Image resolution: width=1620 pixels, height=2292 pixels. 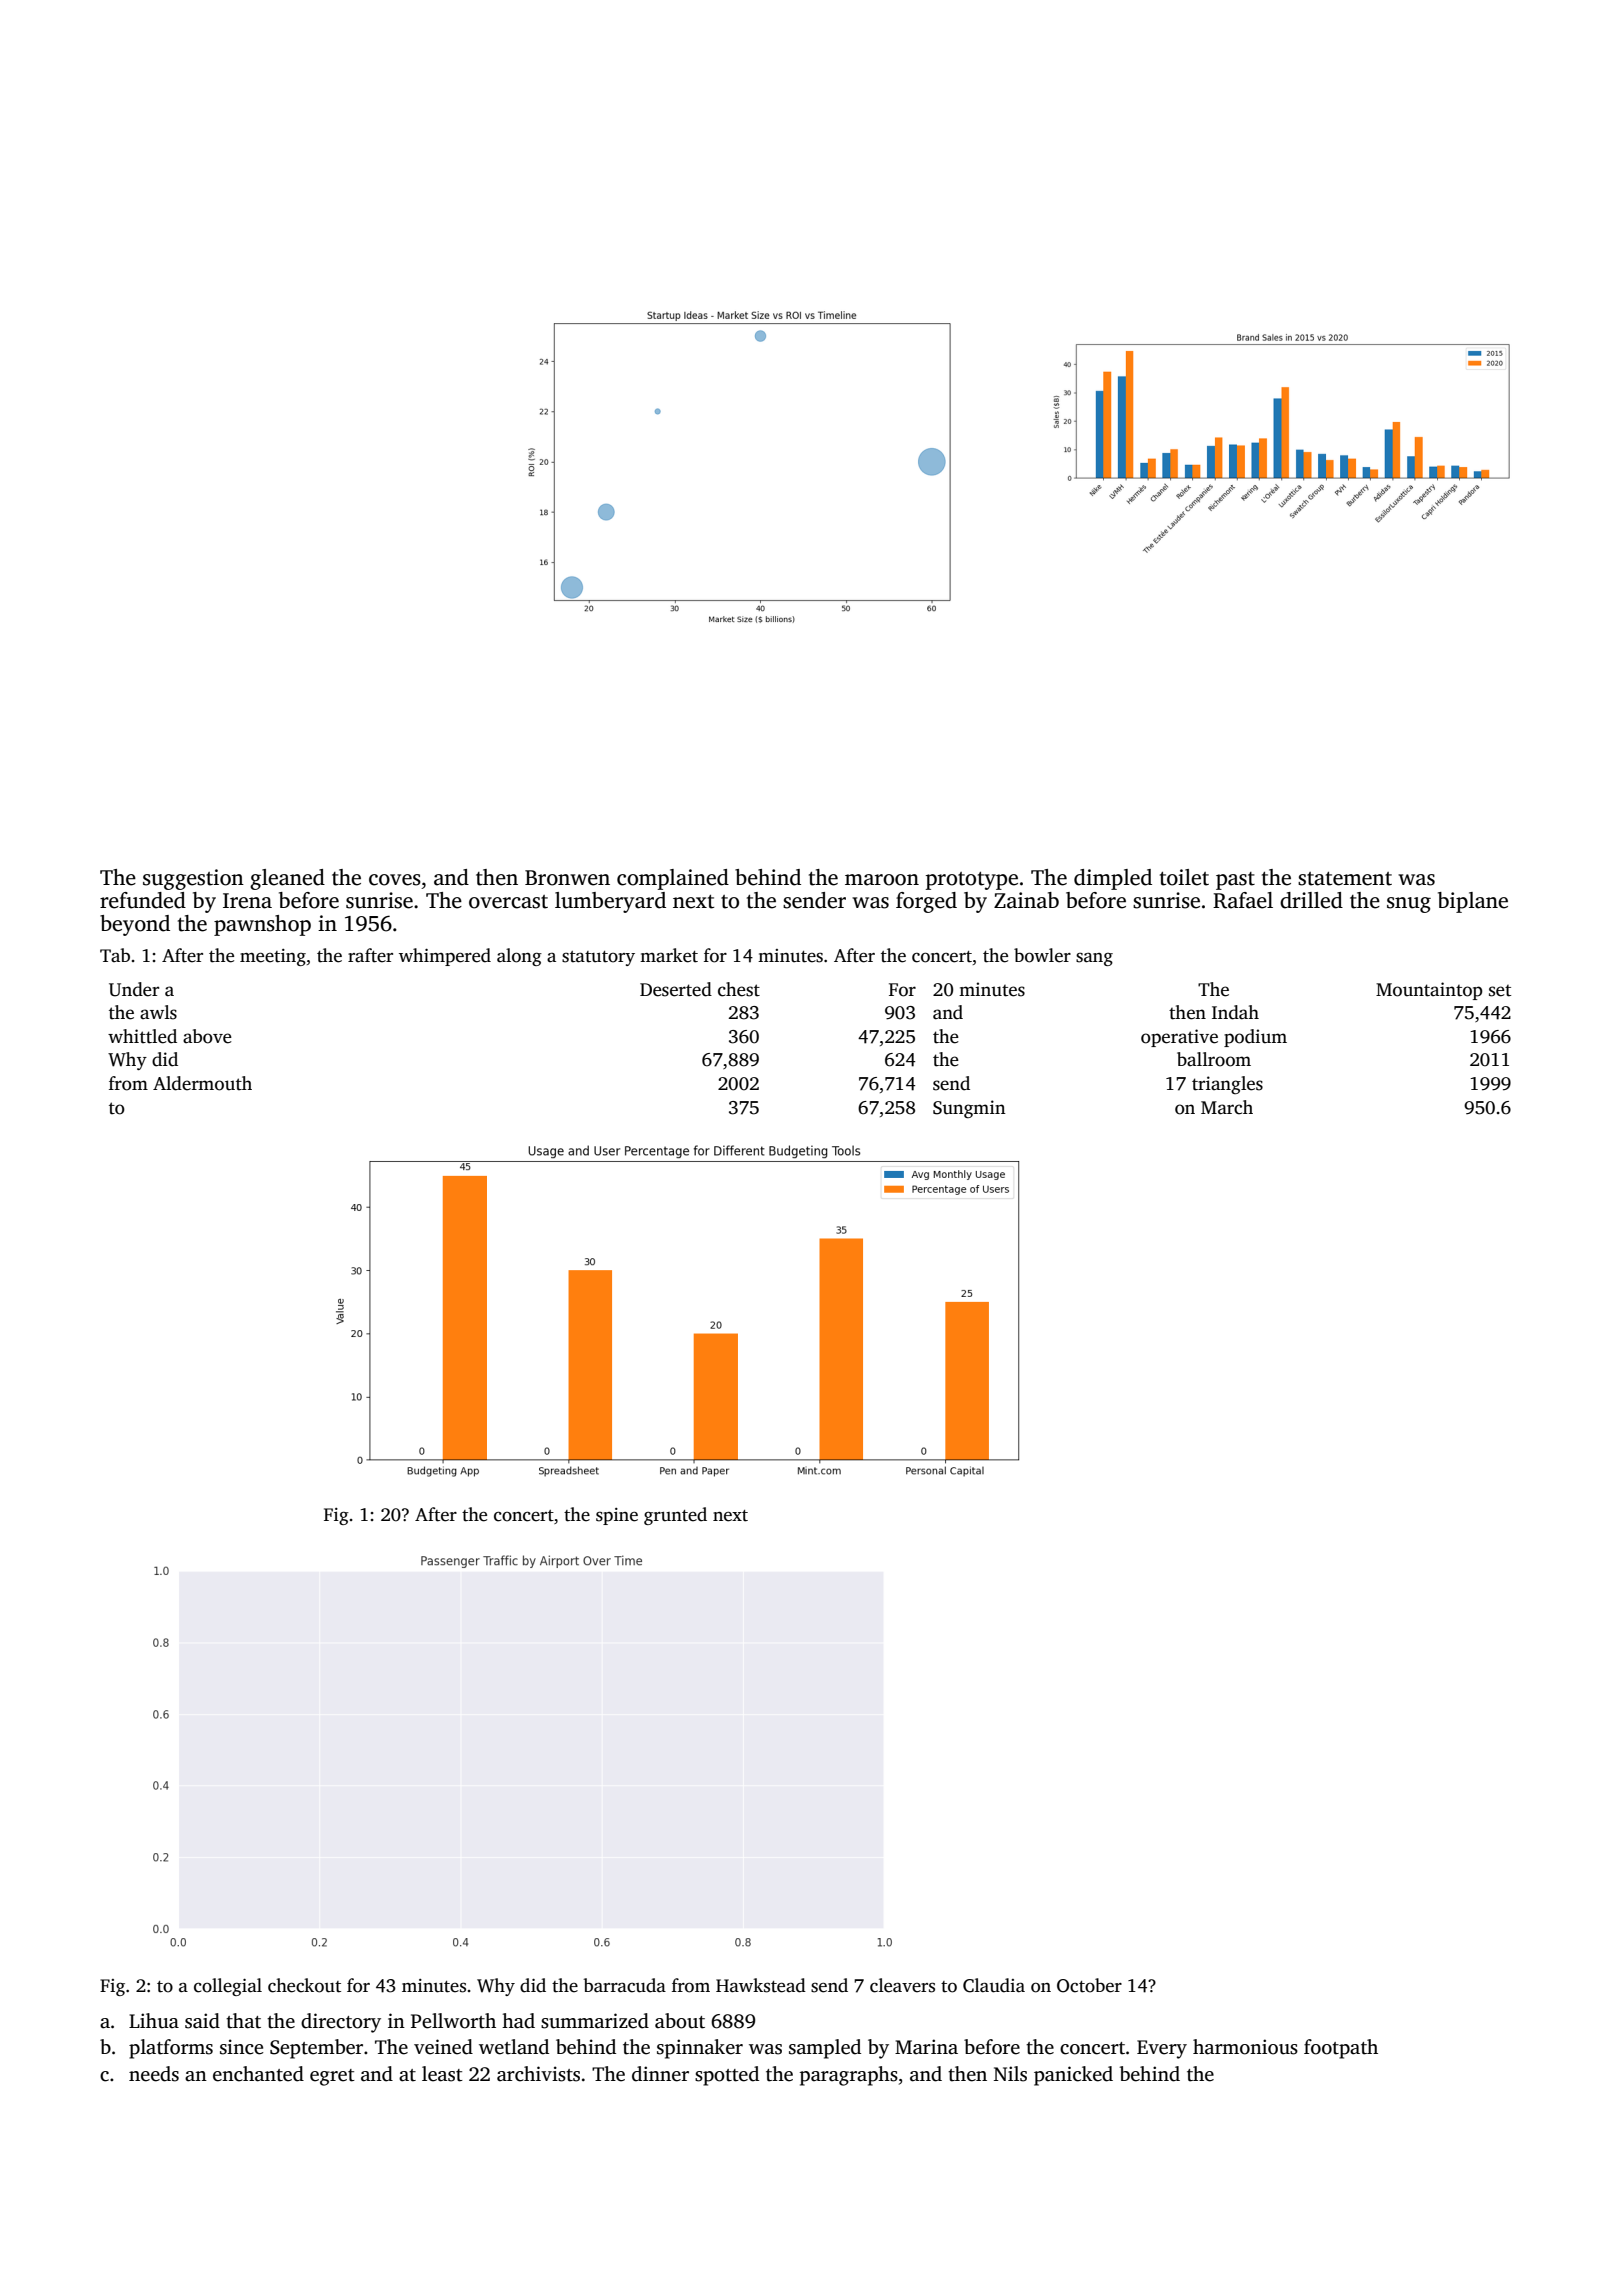 I want to click on Nils, so click(x=1010, y=2074).
